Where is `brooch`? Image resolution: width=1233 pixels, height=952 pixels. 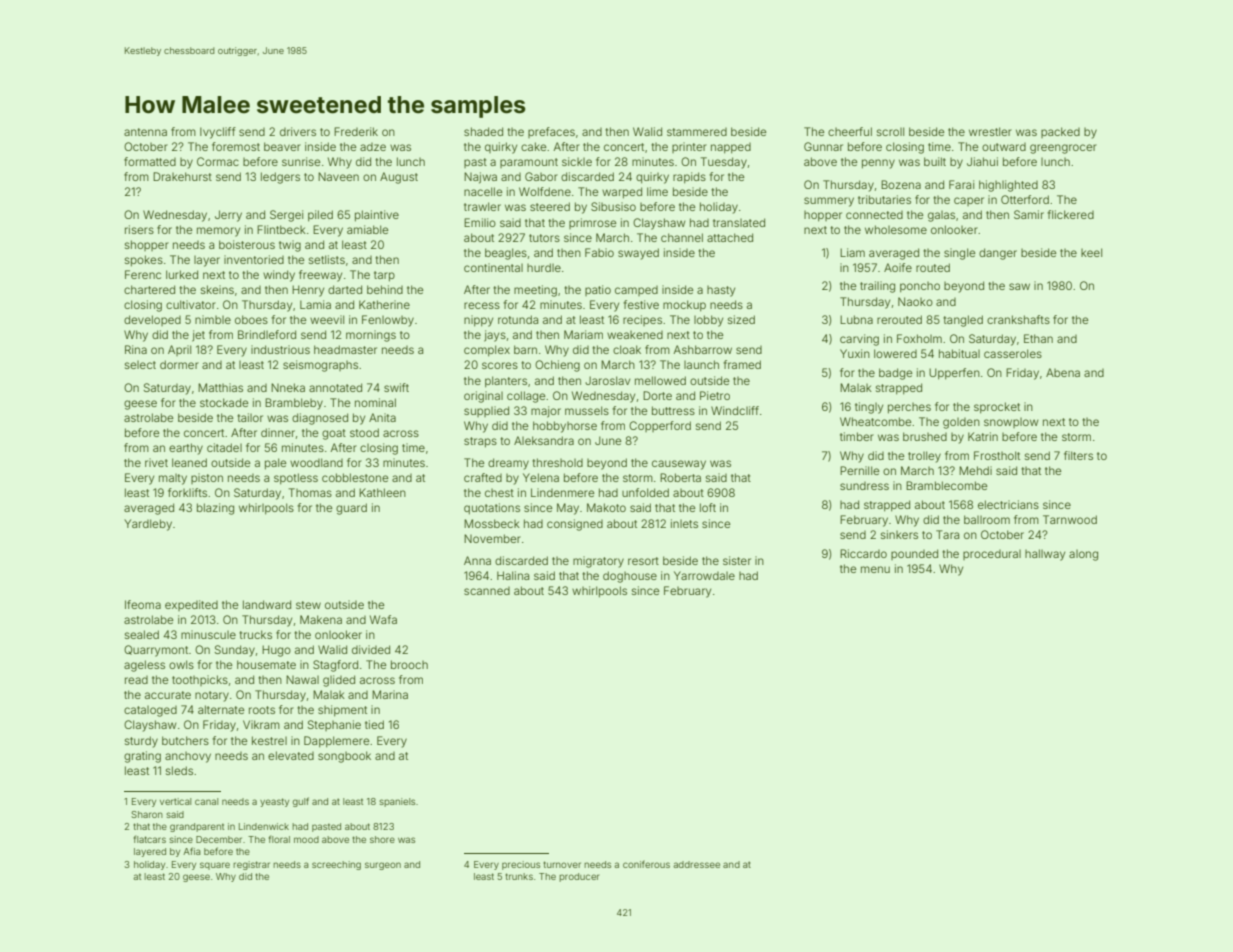 brooch is located at coordinates (409, 664).
